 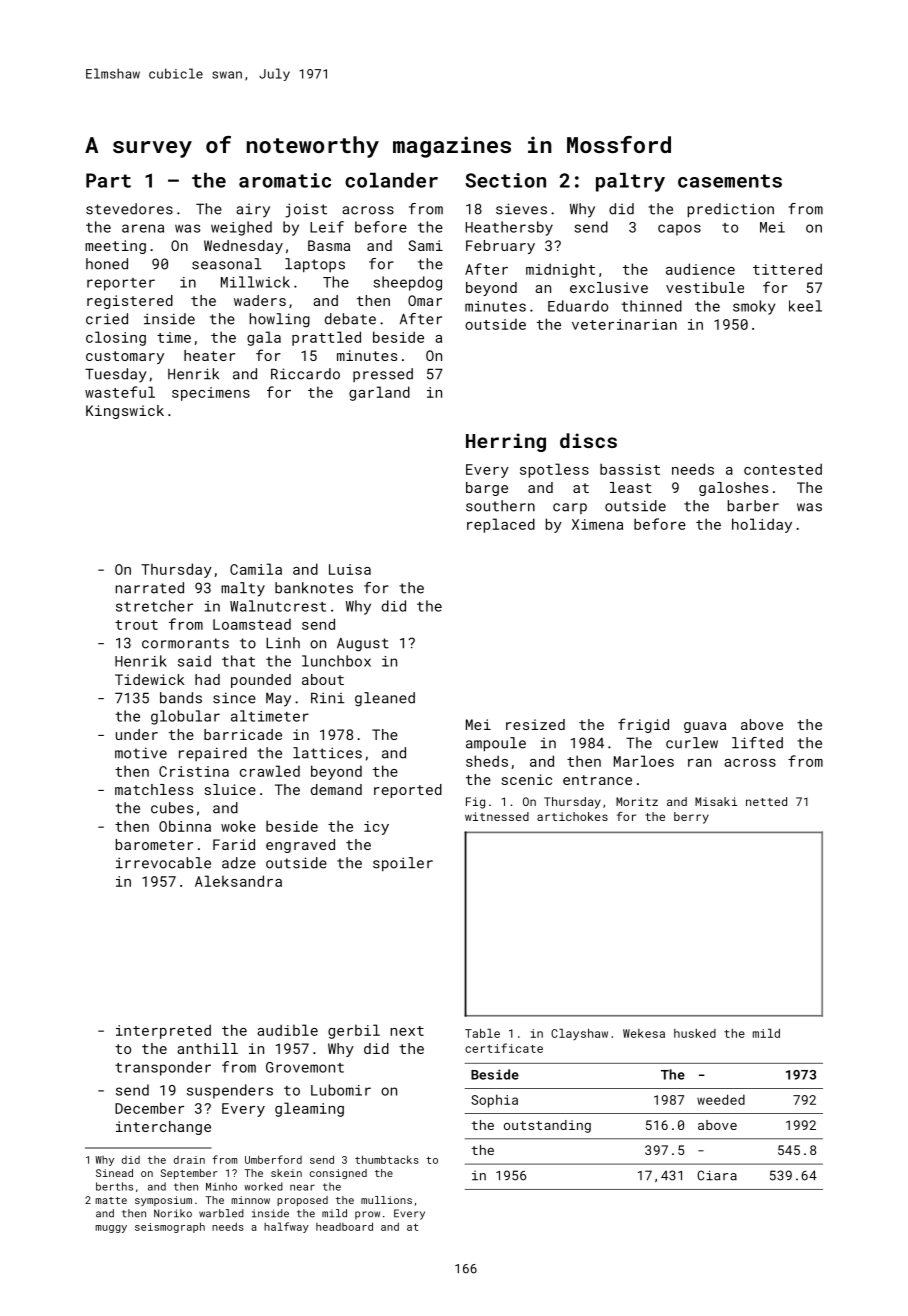 I want to click on muggy, so click(x=111, y=1229).
